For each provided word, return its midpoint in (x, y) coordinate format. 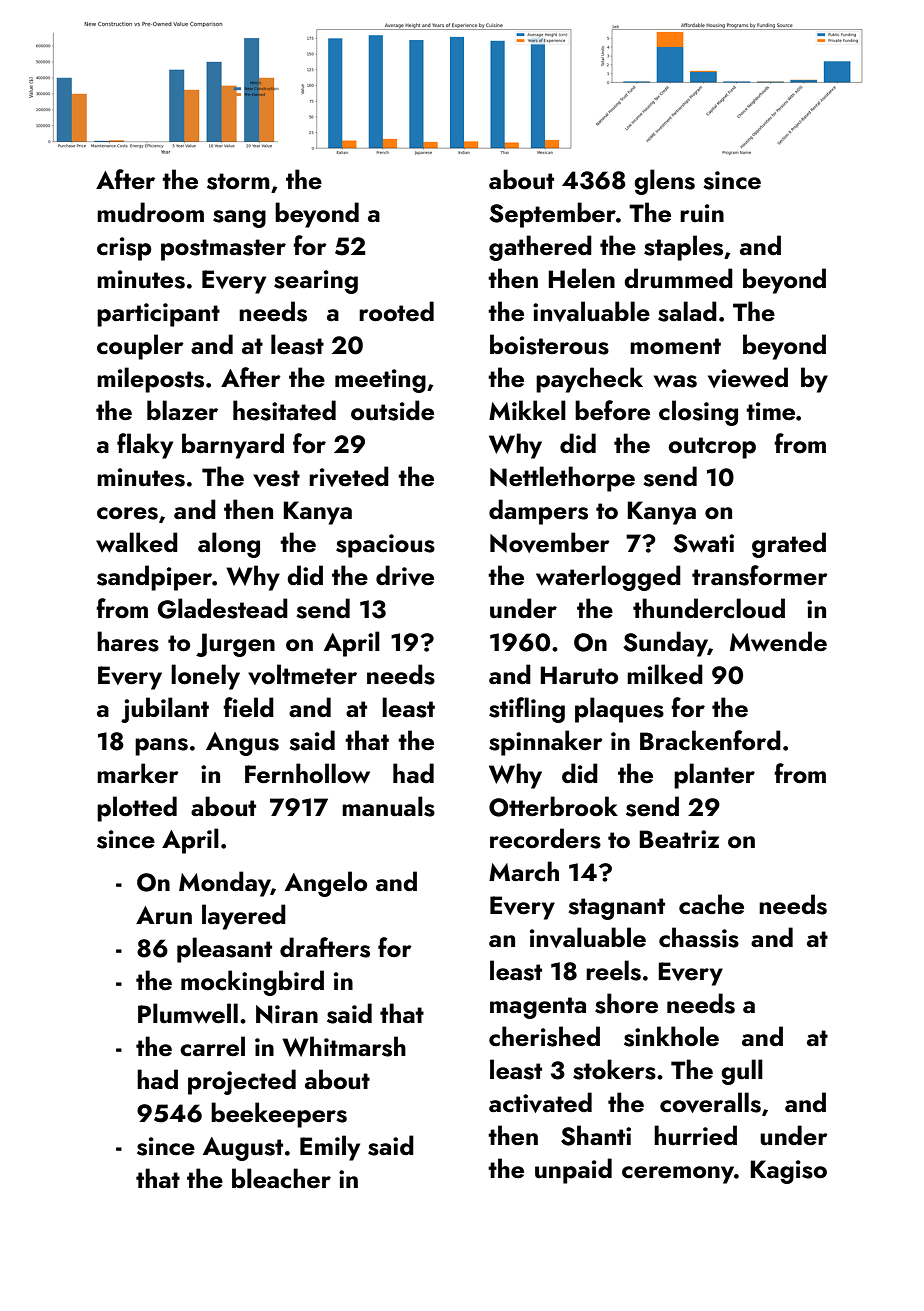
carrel (212, 1046)
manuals (388, 806)
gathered (540, 248)
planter (714, 776)
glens (664, 182)
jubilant (165, 710)
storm (238, 181)
